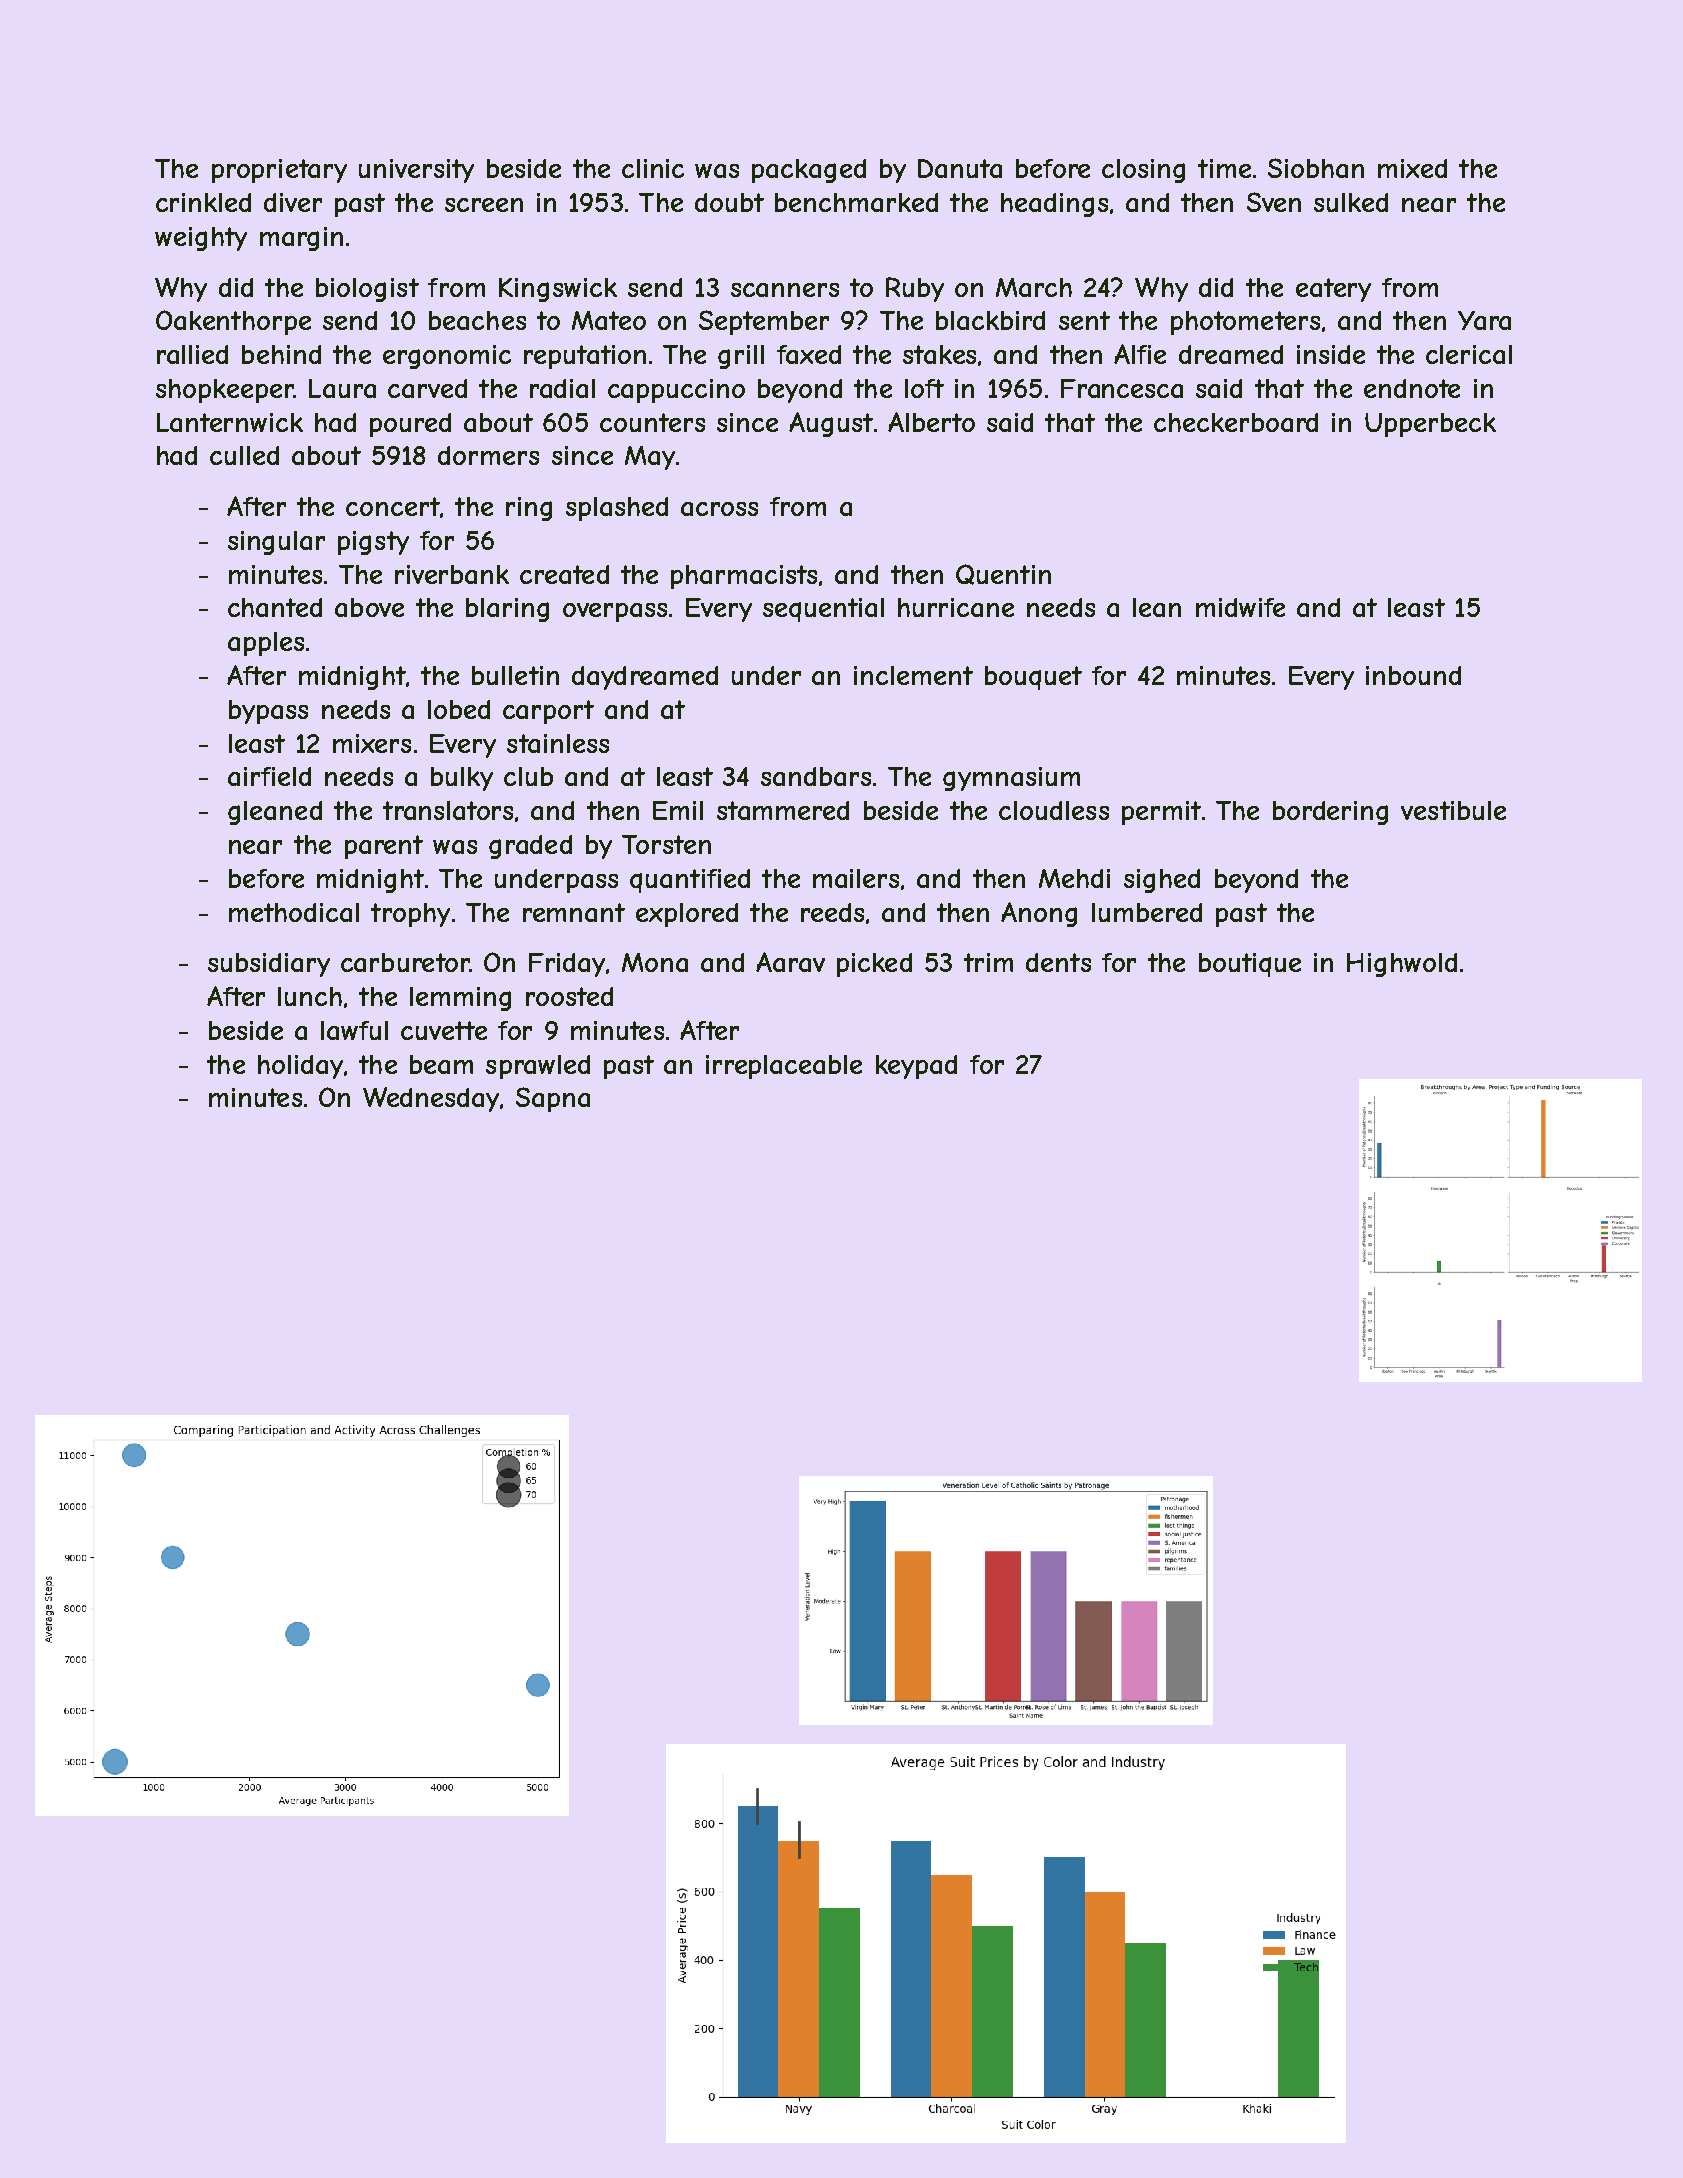 This document has height=2178, width=1683. What do you see at coordinates (558, 743) in the document?
I see `stainless` at bounding box center [558, 743].
